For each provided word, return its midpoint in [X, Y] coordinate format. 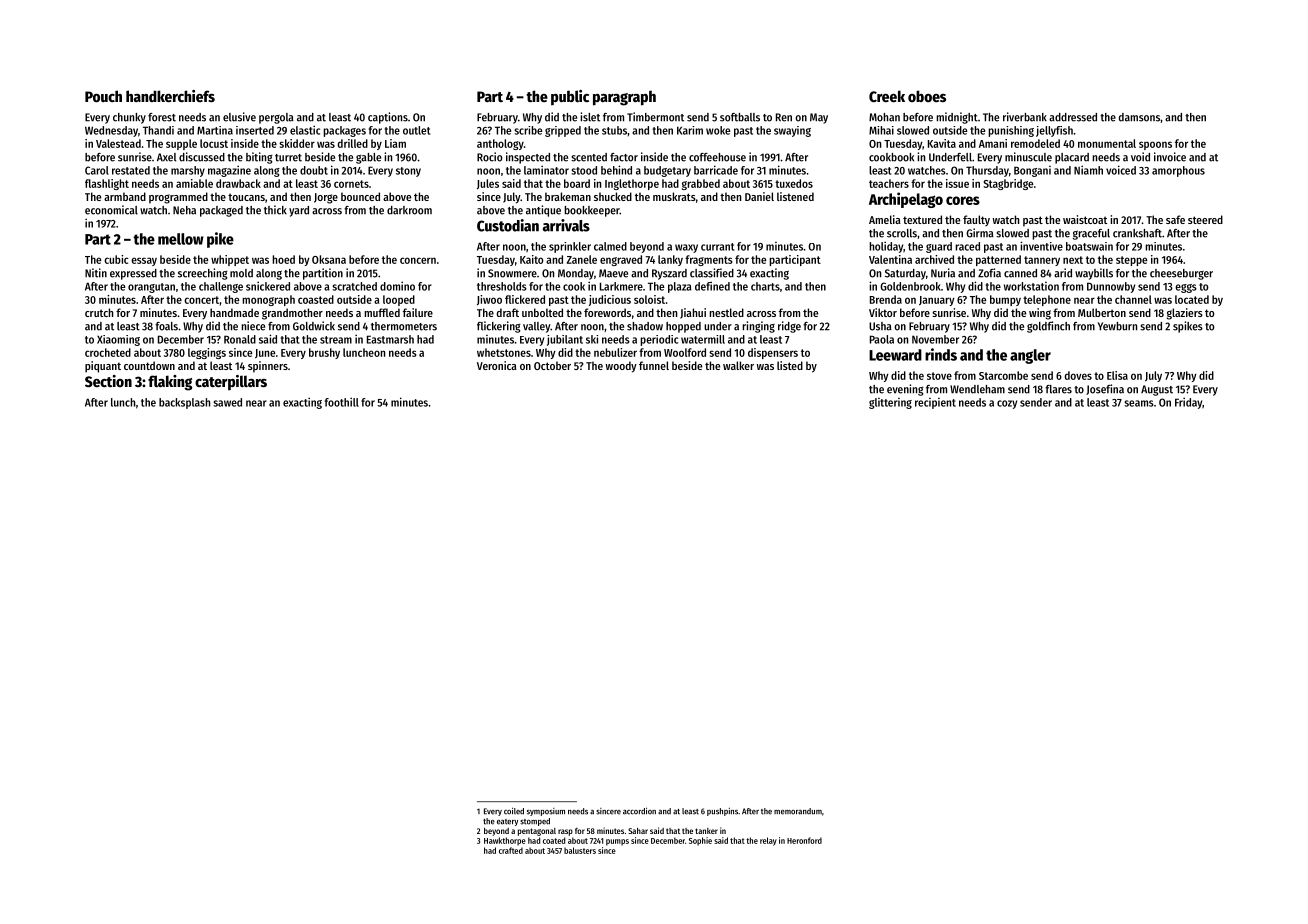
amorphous [1178, 171]
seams [1139, 403]
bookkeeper [592, 211]
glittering [890, 403]
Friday [1188, 403]
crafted [511, 850]
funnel [654, 365]
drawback [238, 183]
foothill [342, 402]
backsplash [184, 403]
